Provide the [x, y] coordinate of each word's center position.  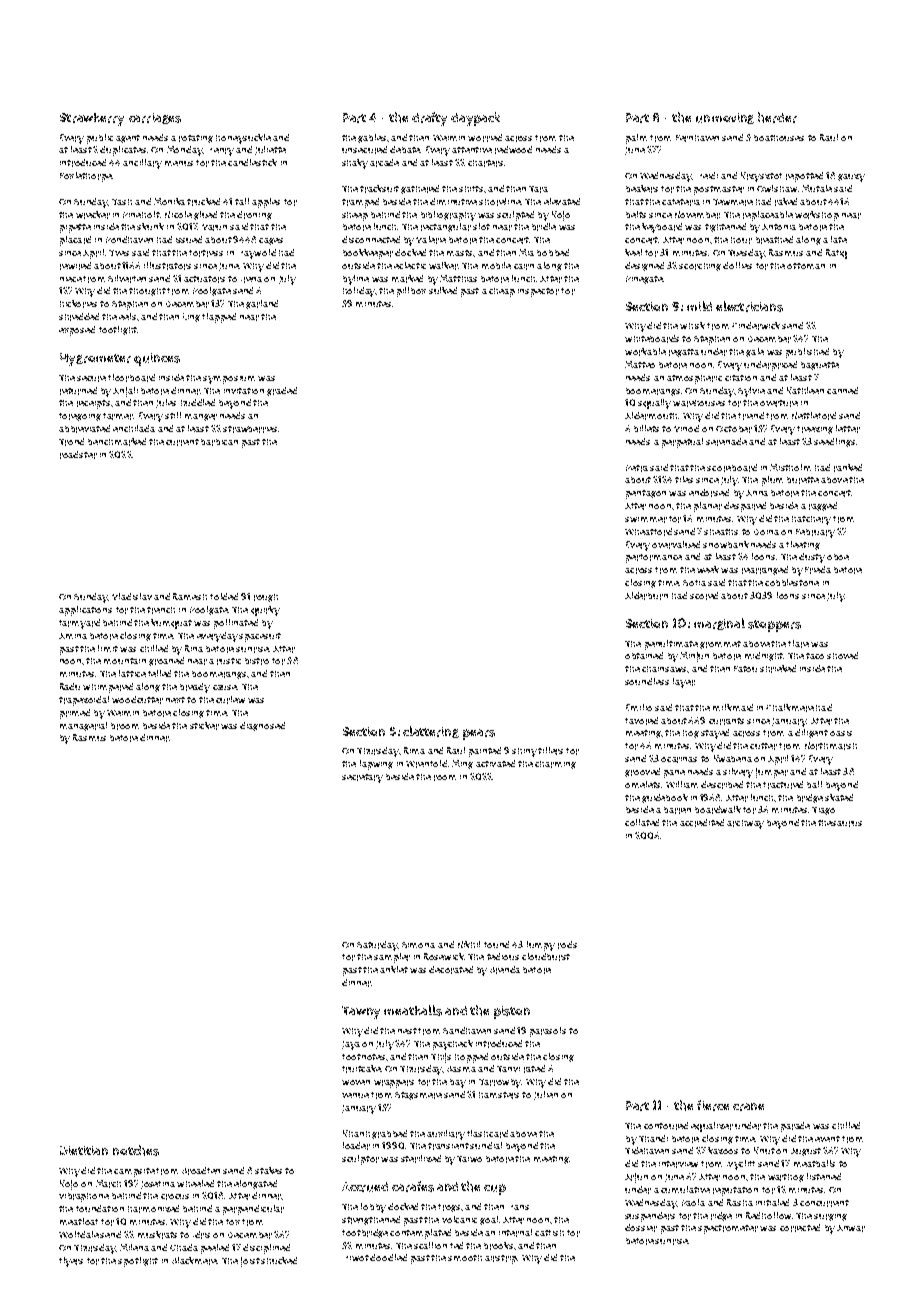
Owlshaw [777, 188]
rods [567, 945]
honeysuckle [243, 139]
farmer [118, 416]
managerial [83, 726]
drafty [429, 119]
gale [755, 352]
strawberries [251, 429]
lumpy [541, 946]
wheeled [195, 1183]
